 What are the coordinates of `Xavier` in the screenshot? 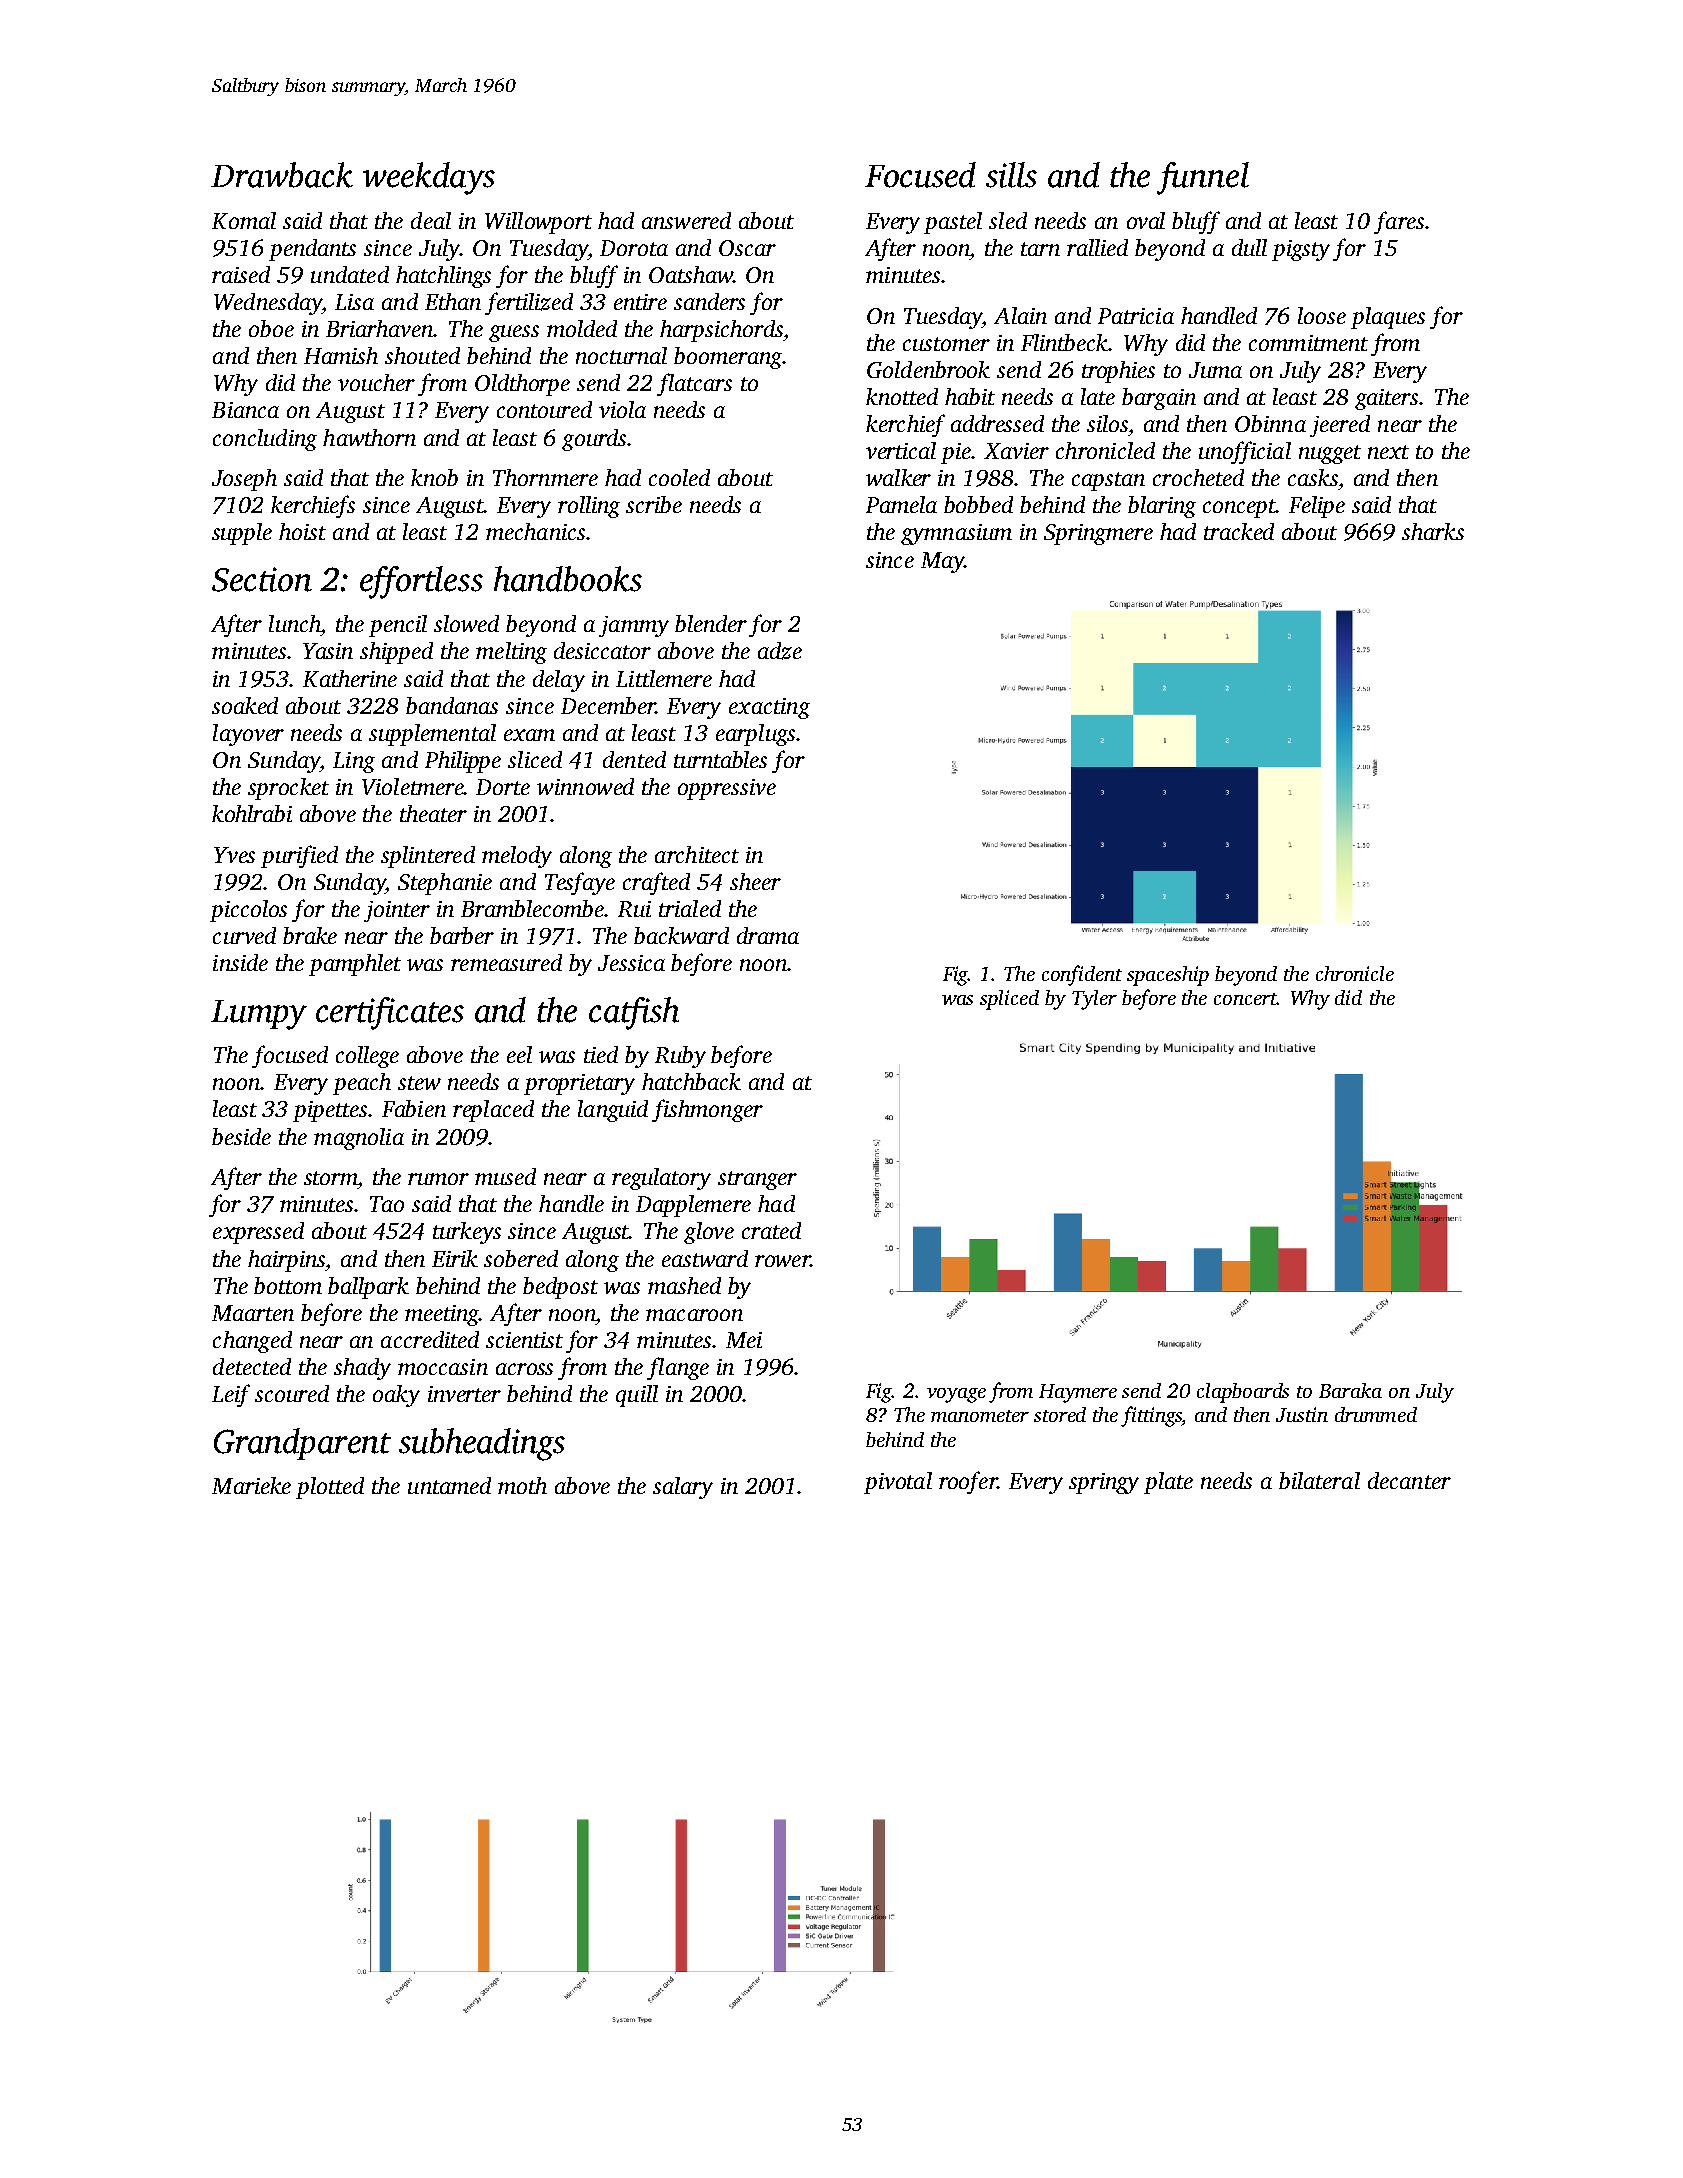 It's located at (1016, 451).
